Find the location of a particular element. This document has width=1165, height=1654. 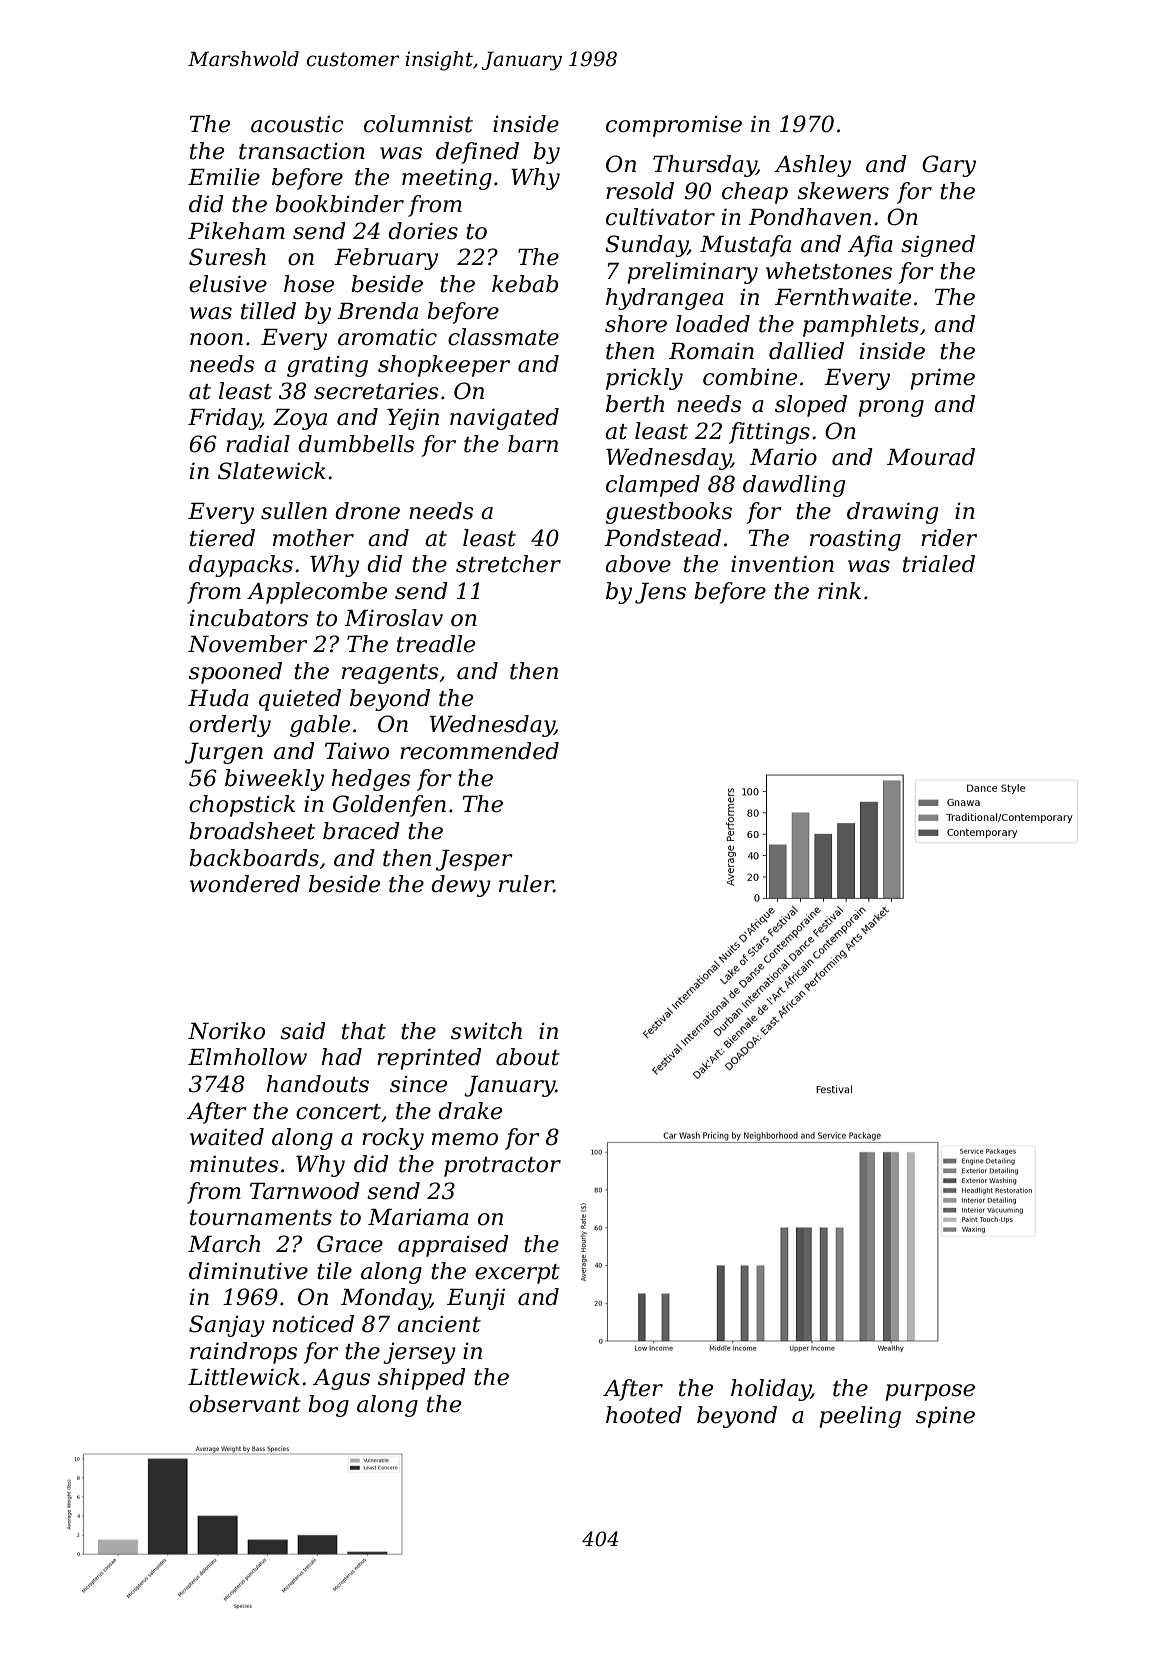

defined is located at coordinates (477, 153).
